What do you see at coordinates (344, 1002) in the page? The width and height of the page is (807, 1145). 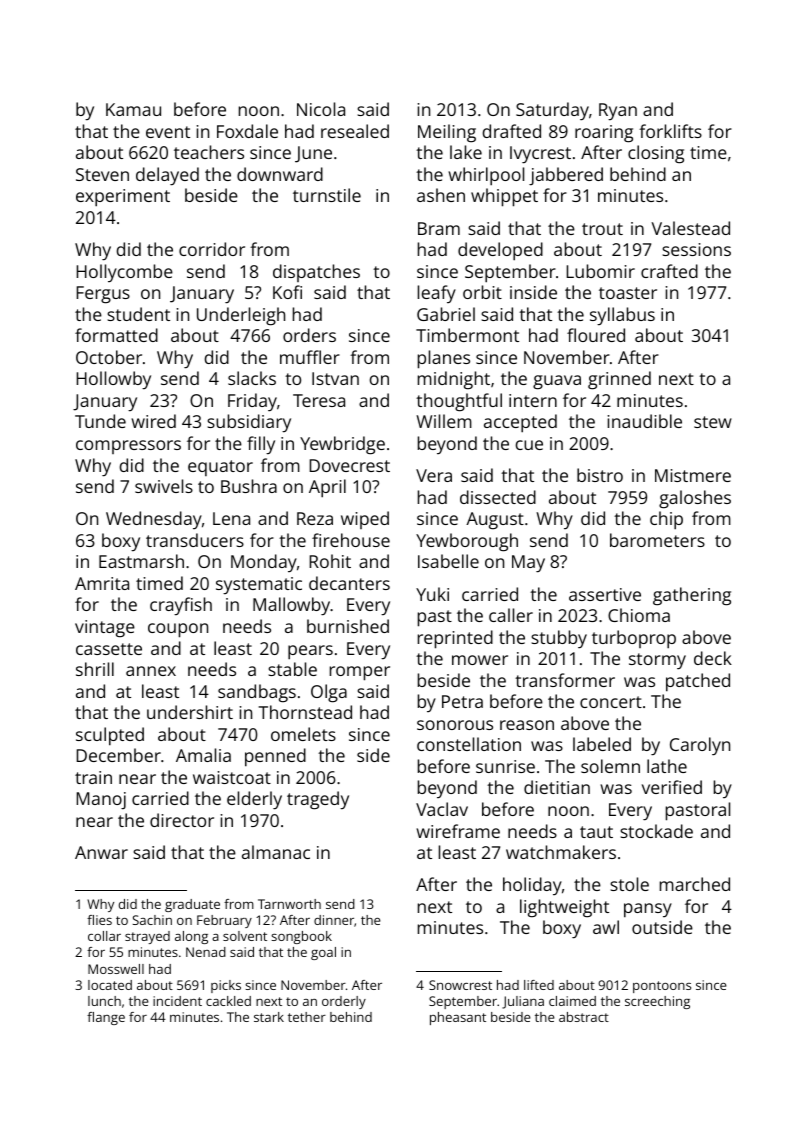 I see `orderly` at bounding box center [344, 1002].
